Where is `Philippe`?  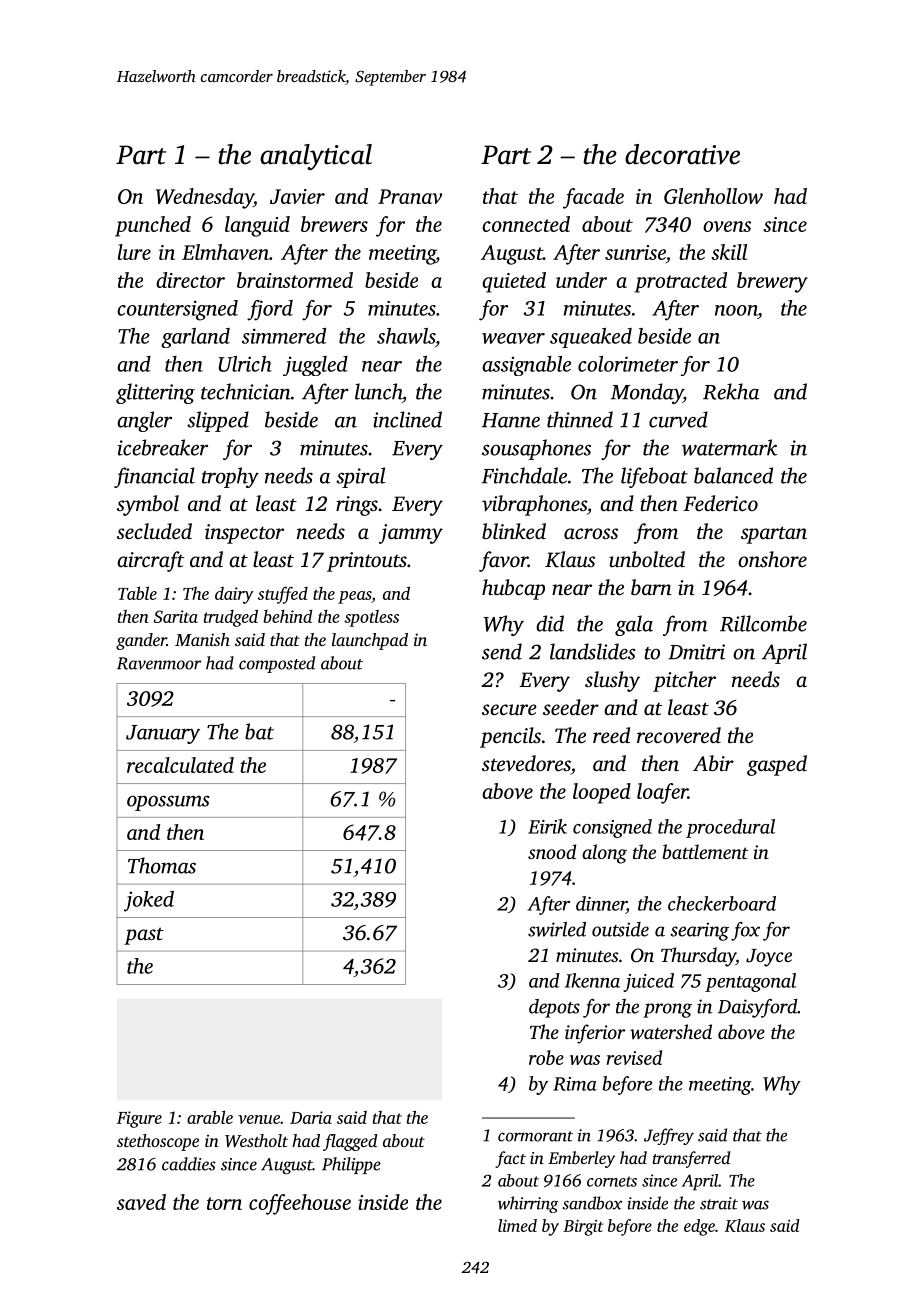
Philippe is located at coordinates (351, 1165).
